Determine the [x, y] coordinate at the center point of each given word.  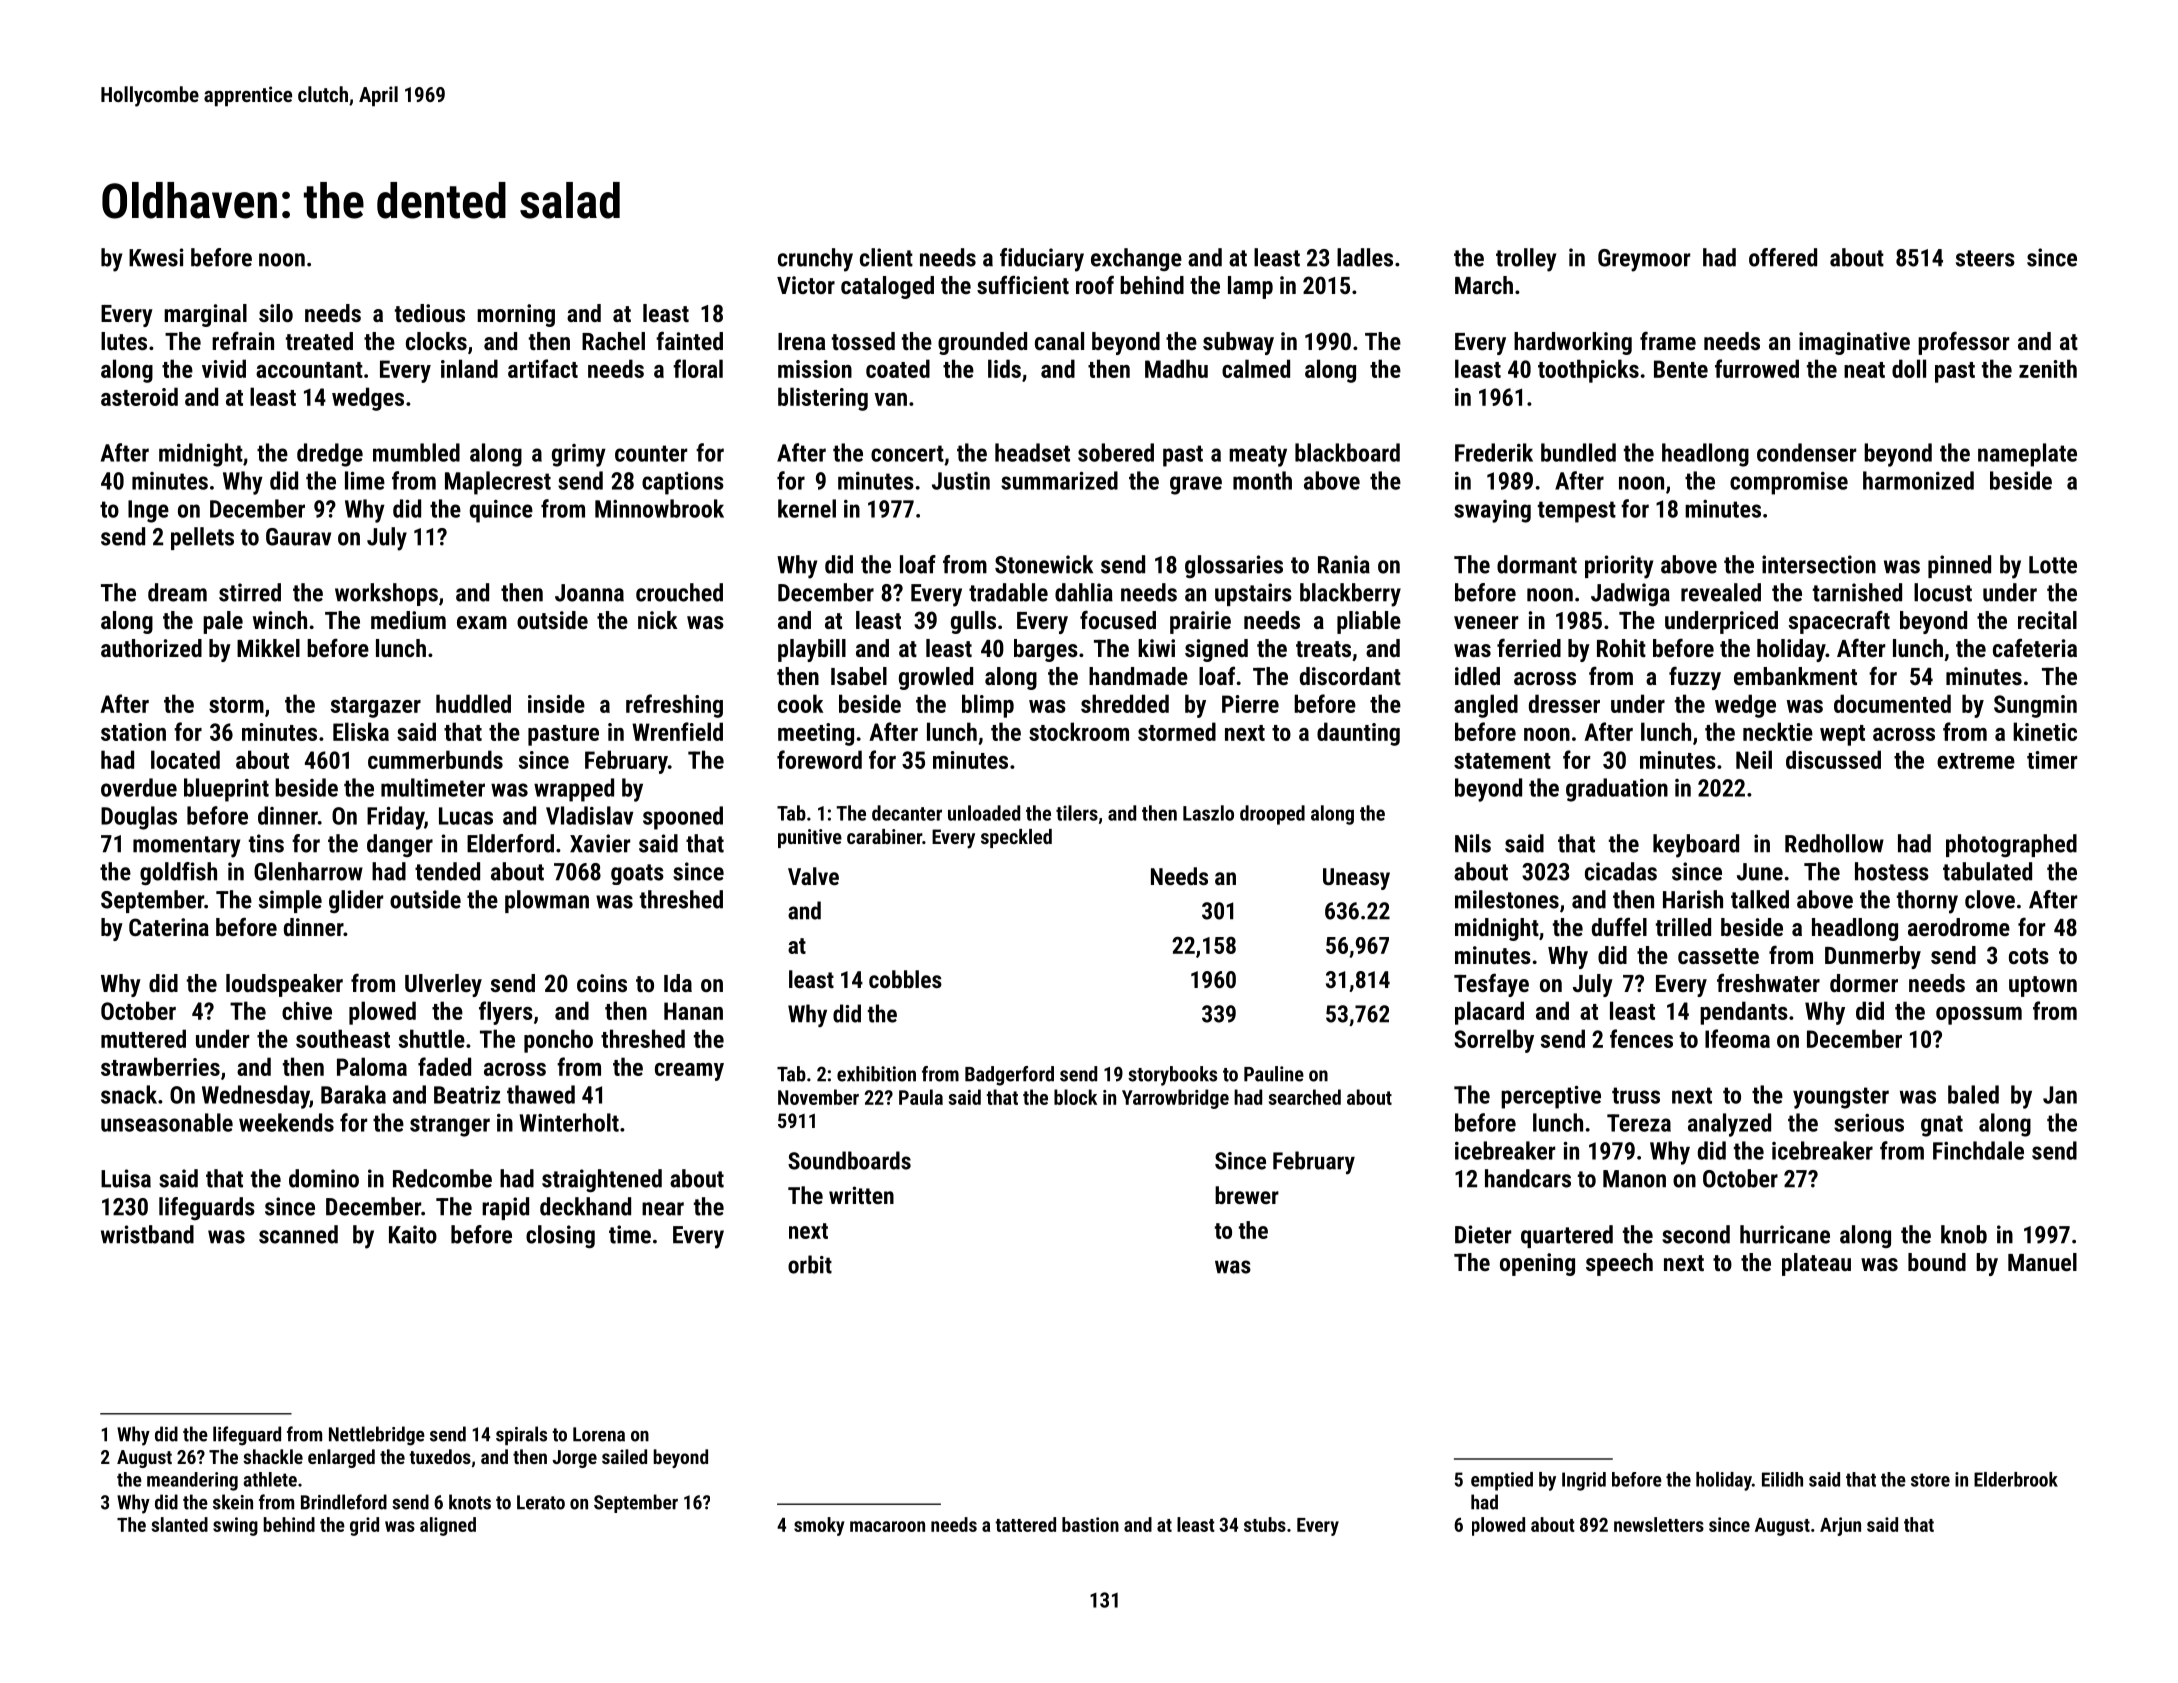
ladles [1365, 257]
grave [1196, 485]
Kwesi [156, 257]
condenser [1806, 452]
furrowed [1757, 368]
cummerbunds [435, 759]
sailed [624, 1456]
